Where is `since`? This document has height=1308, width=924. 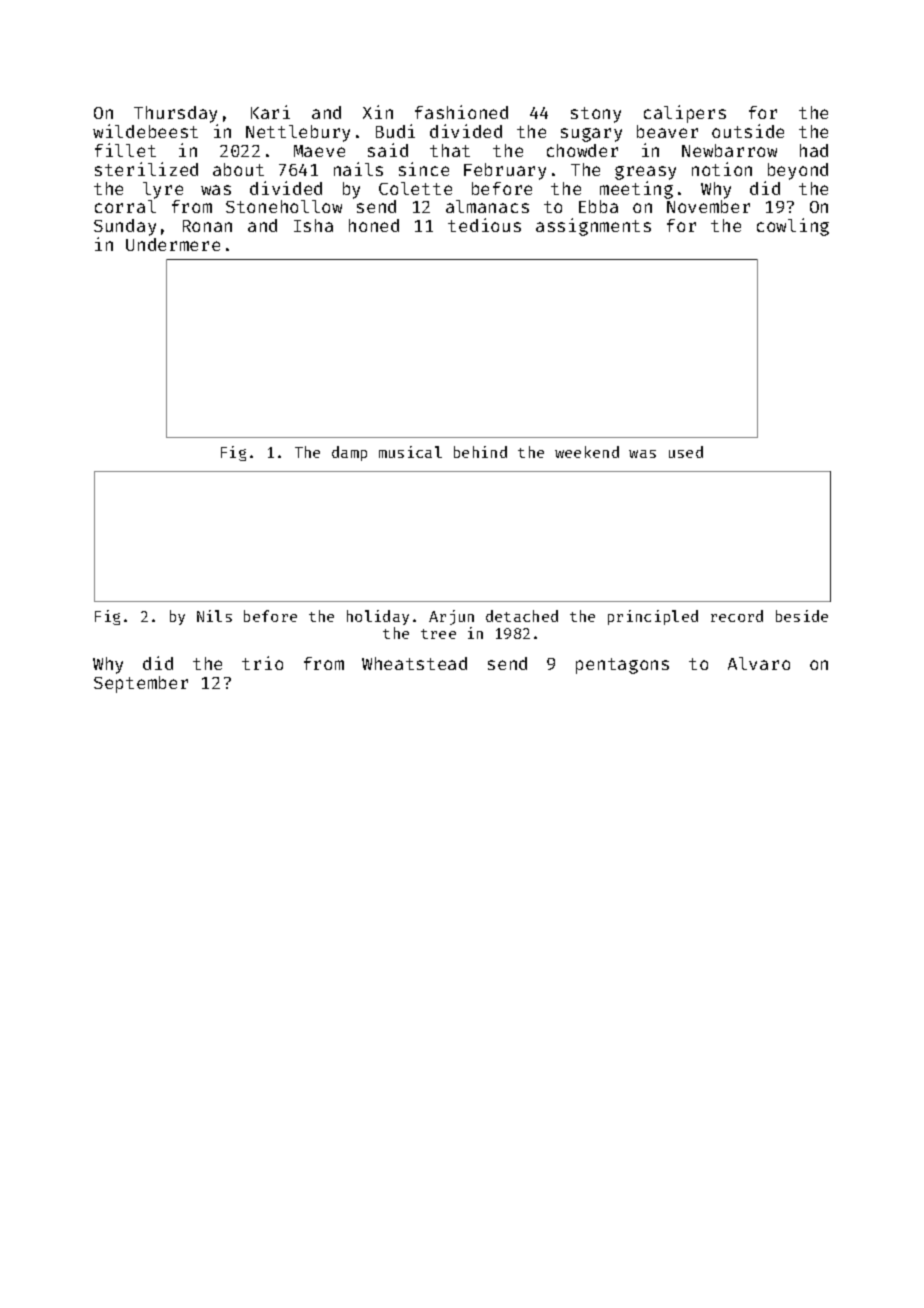 since is located at coordinates (424, 169).
